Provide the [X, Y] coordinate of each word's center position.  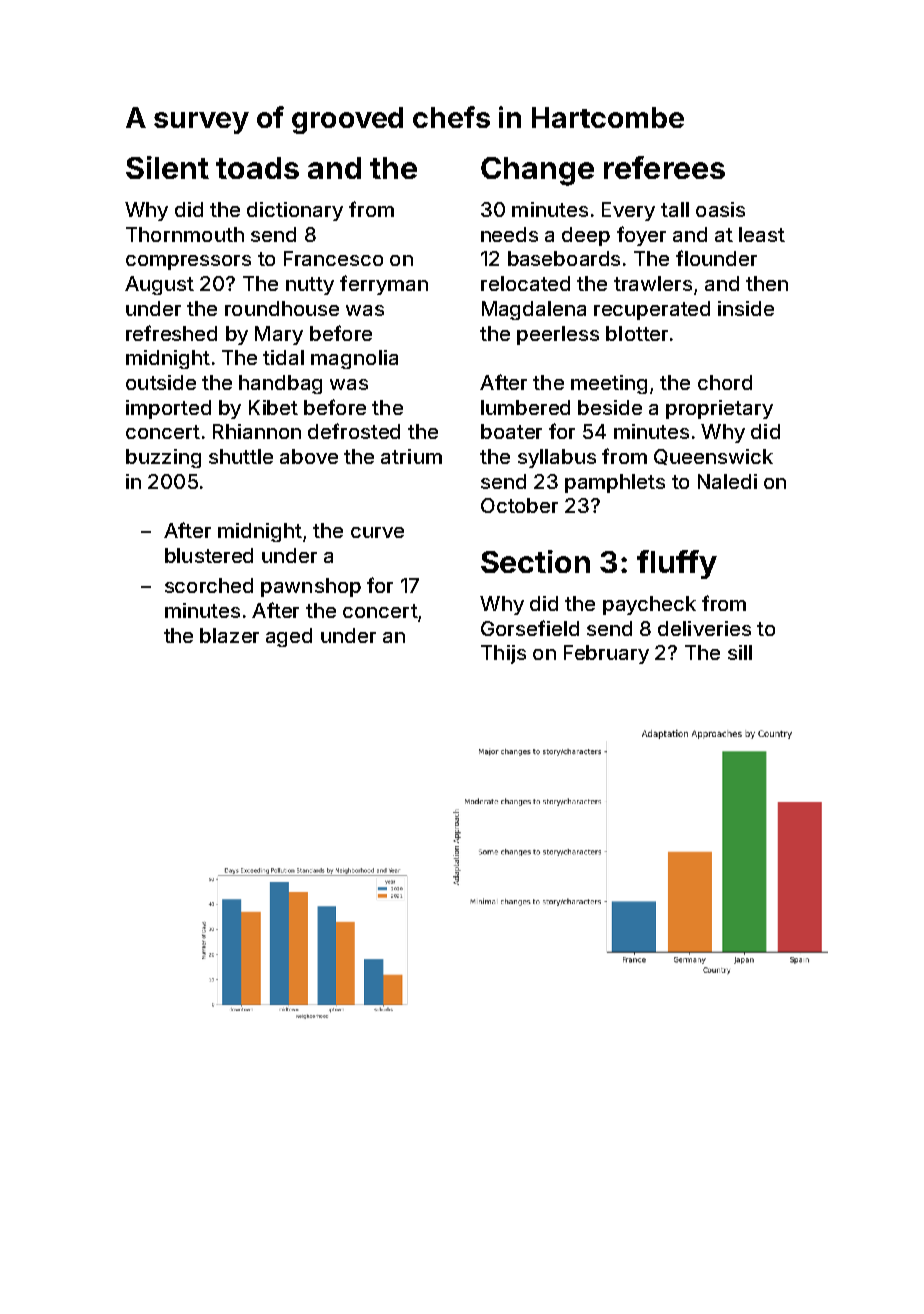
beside [610, 407]
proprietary [719, 409]
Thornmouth [185, 234]
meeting [609, 384]
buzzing [163, 458]
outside [161, 382]
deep [586, 236]
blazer [229, 635]
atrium [411, 456]
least [762, 234]
